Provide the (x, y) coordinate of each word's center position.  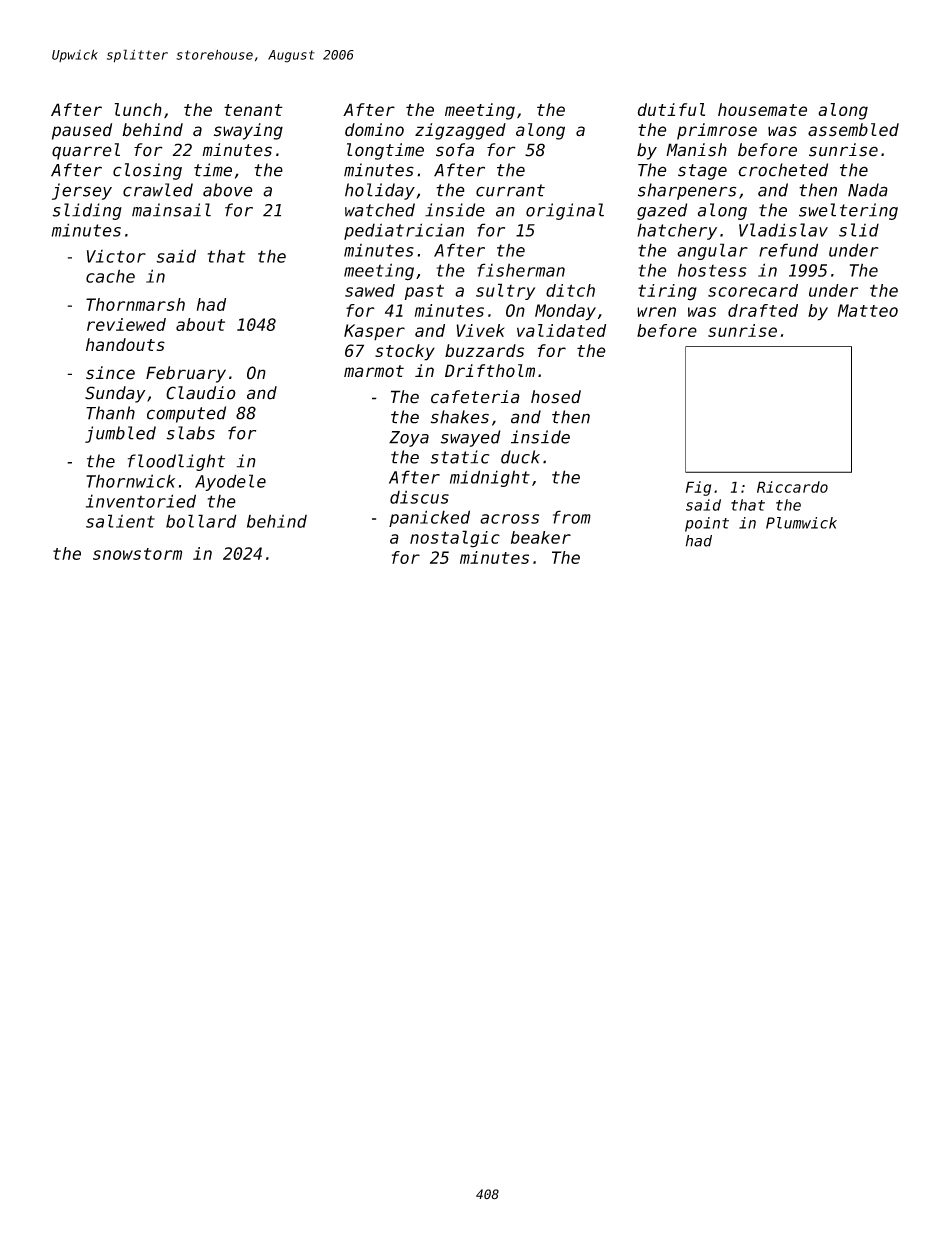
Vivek (480, 330)
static (459, 457)
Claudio (201, 393)
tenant (253, 110)
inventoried (141, 501)
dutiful (671, 109)
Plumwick (801, 523)
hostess (712, 270)
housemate (762, 109)
